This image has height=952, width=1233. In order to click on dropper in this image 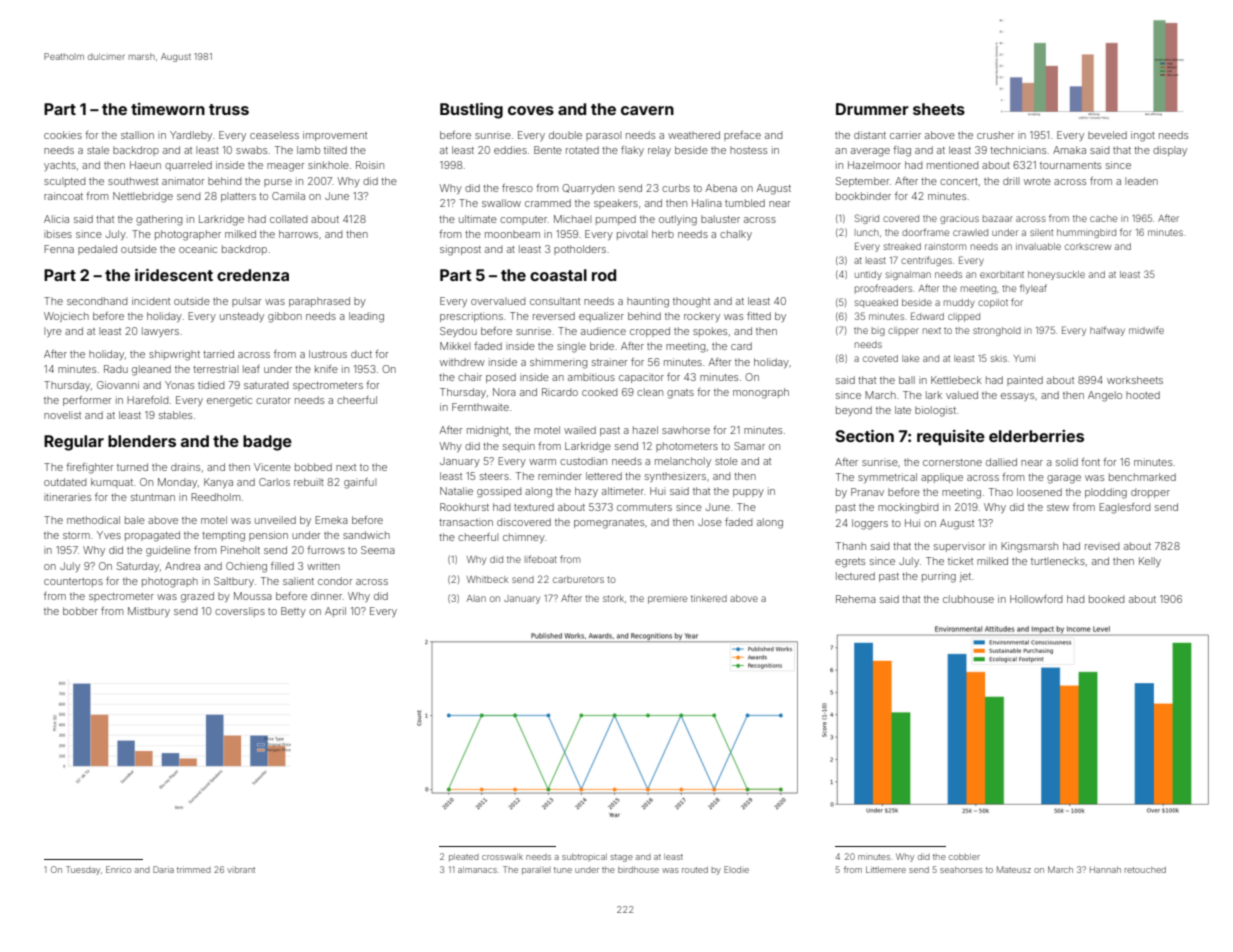, I will do `click(1150, 493)`.
